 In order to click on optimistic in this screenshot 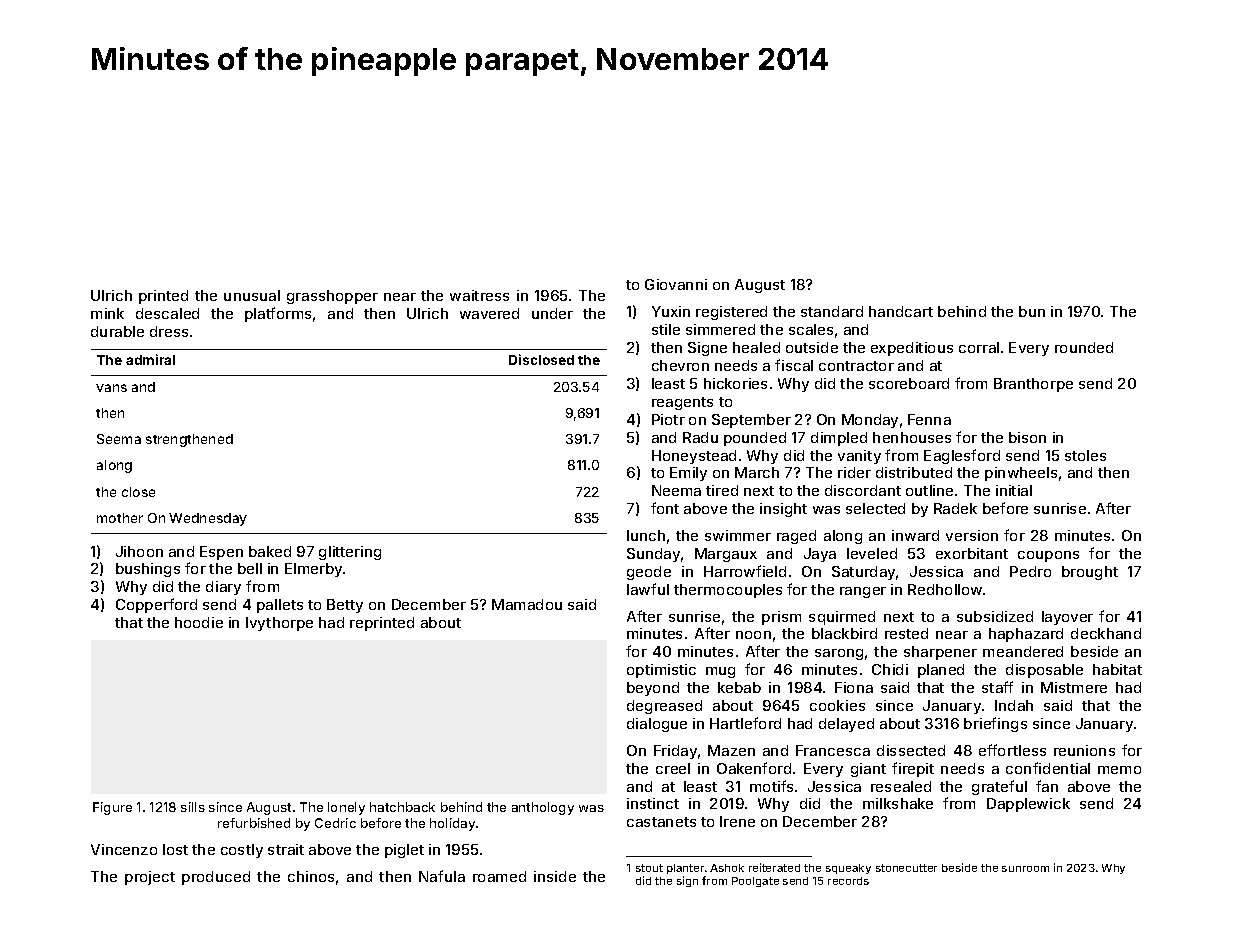, I will do `click(661, 671)`.
